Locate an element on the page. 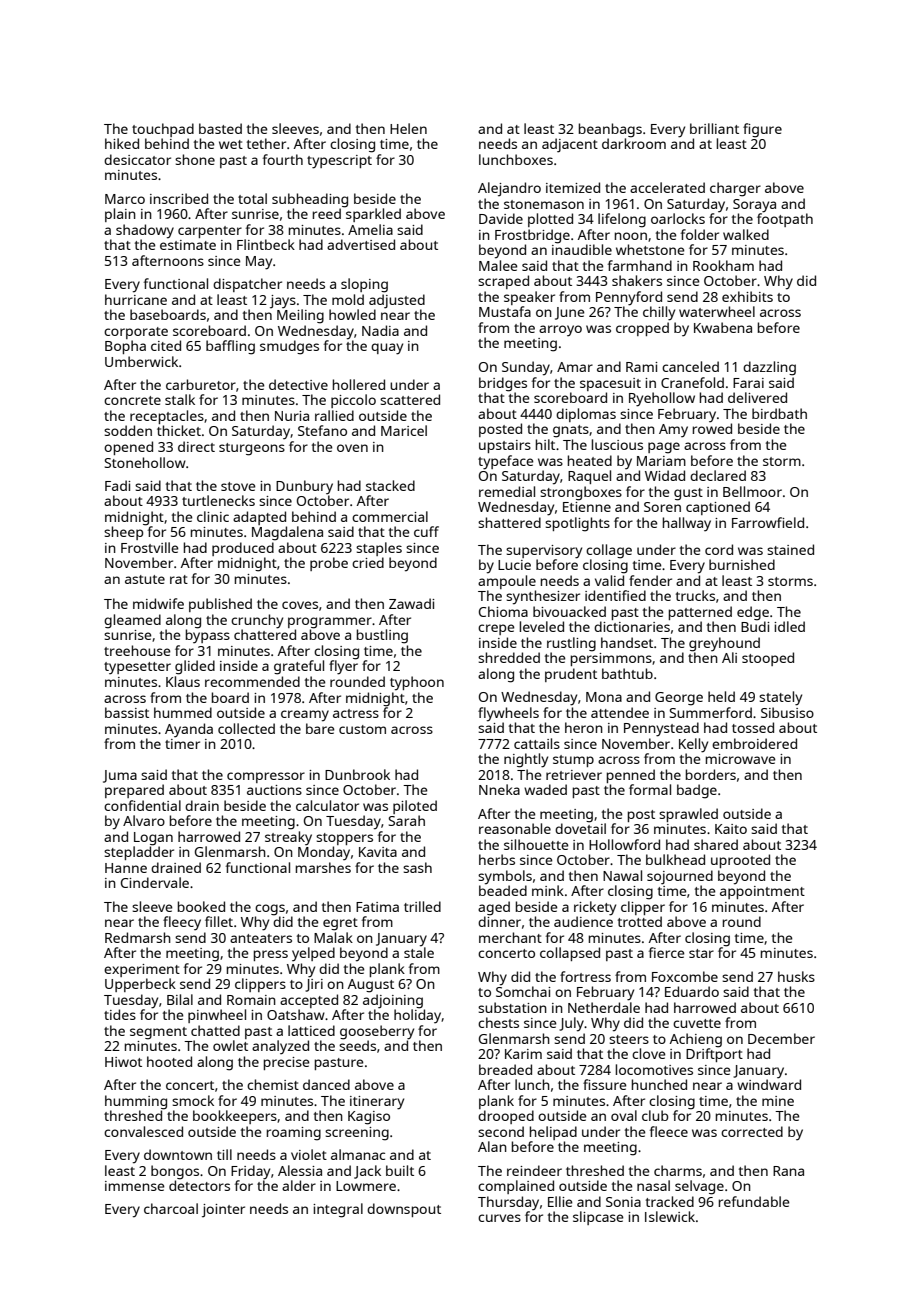 The image size is (924, 1308). lifelong is located at coordinates (622, 220).
